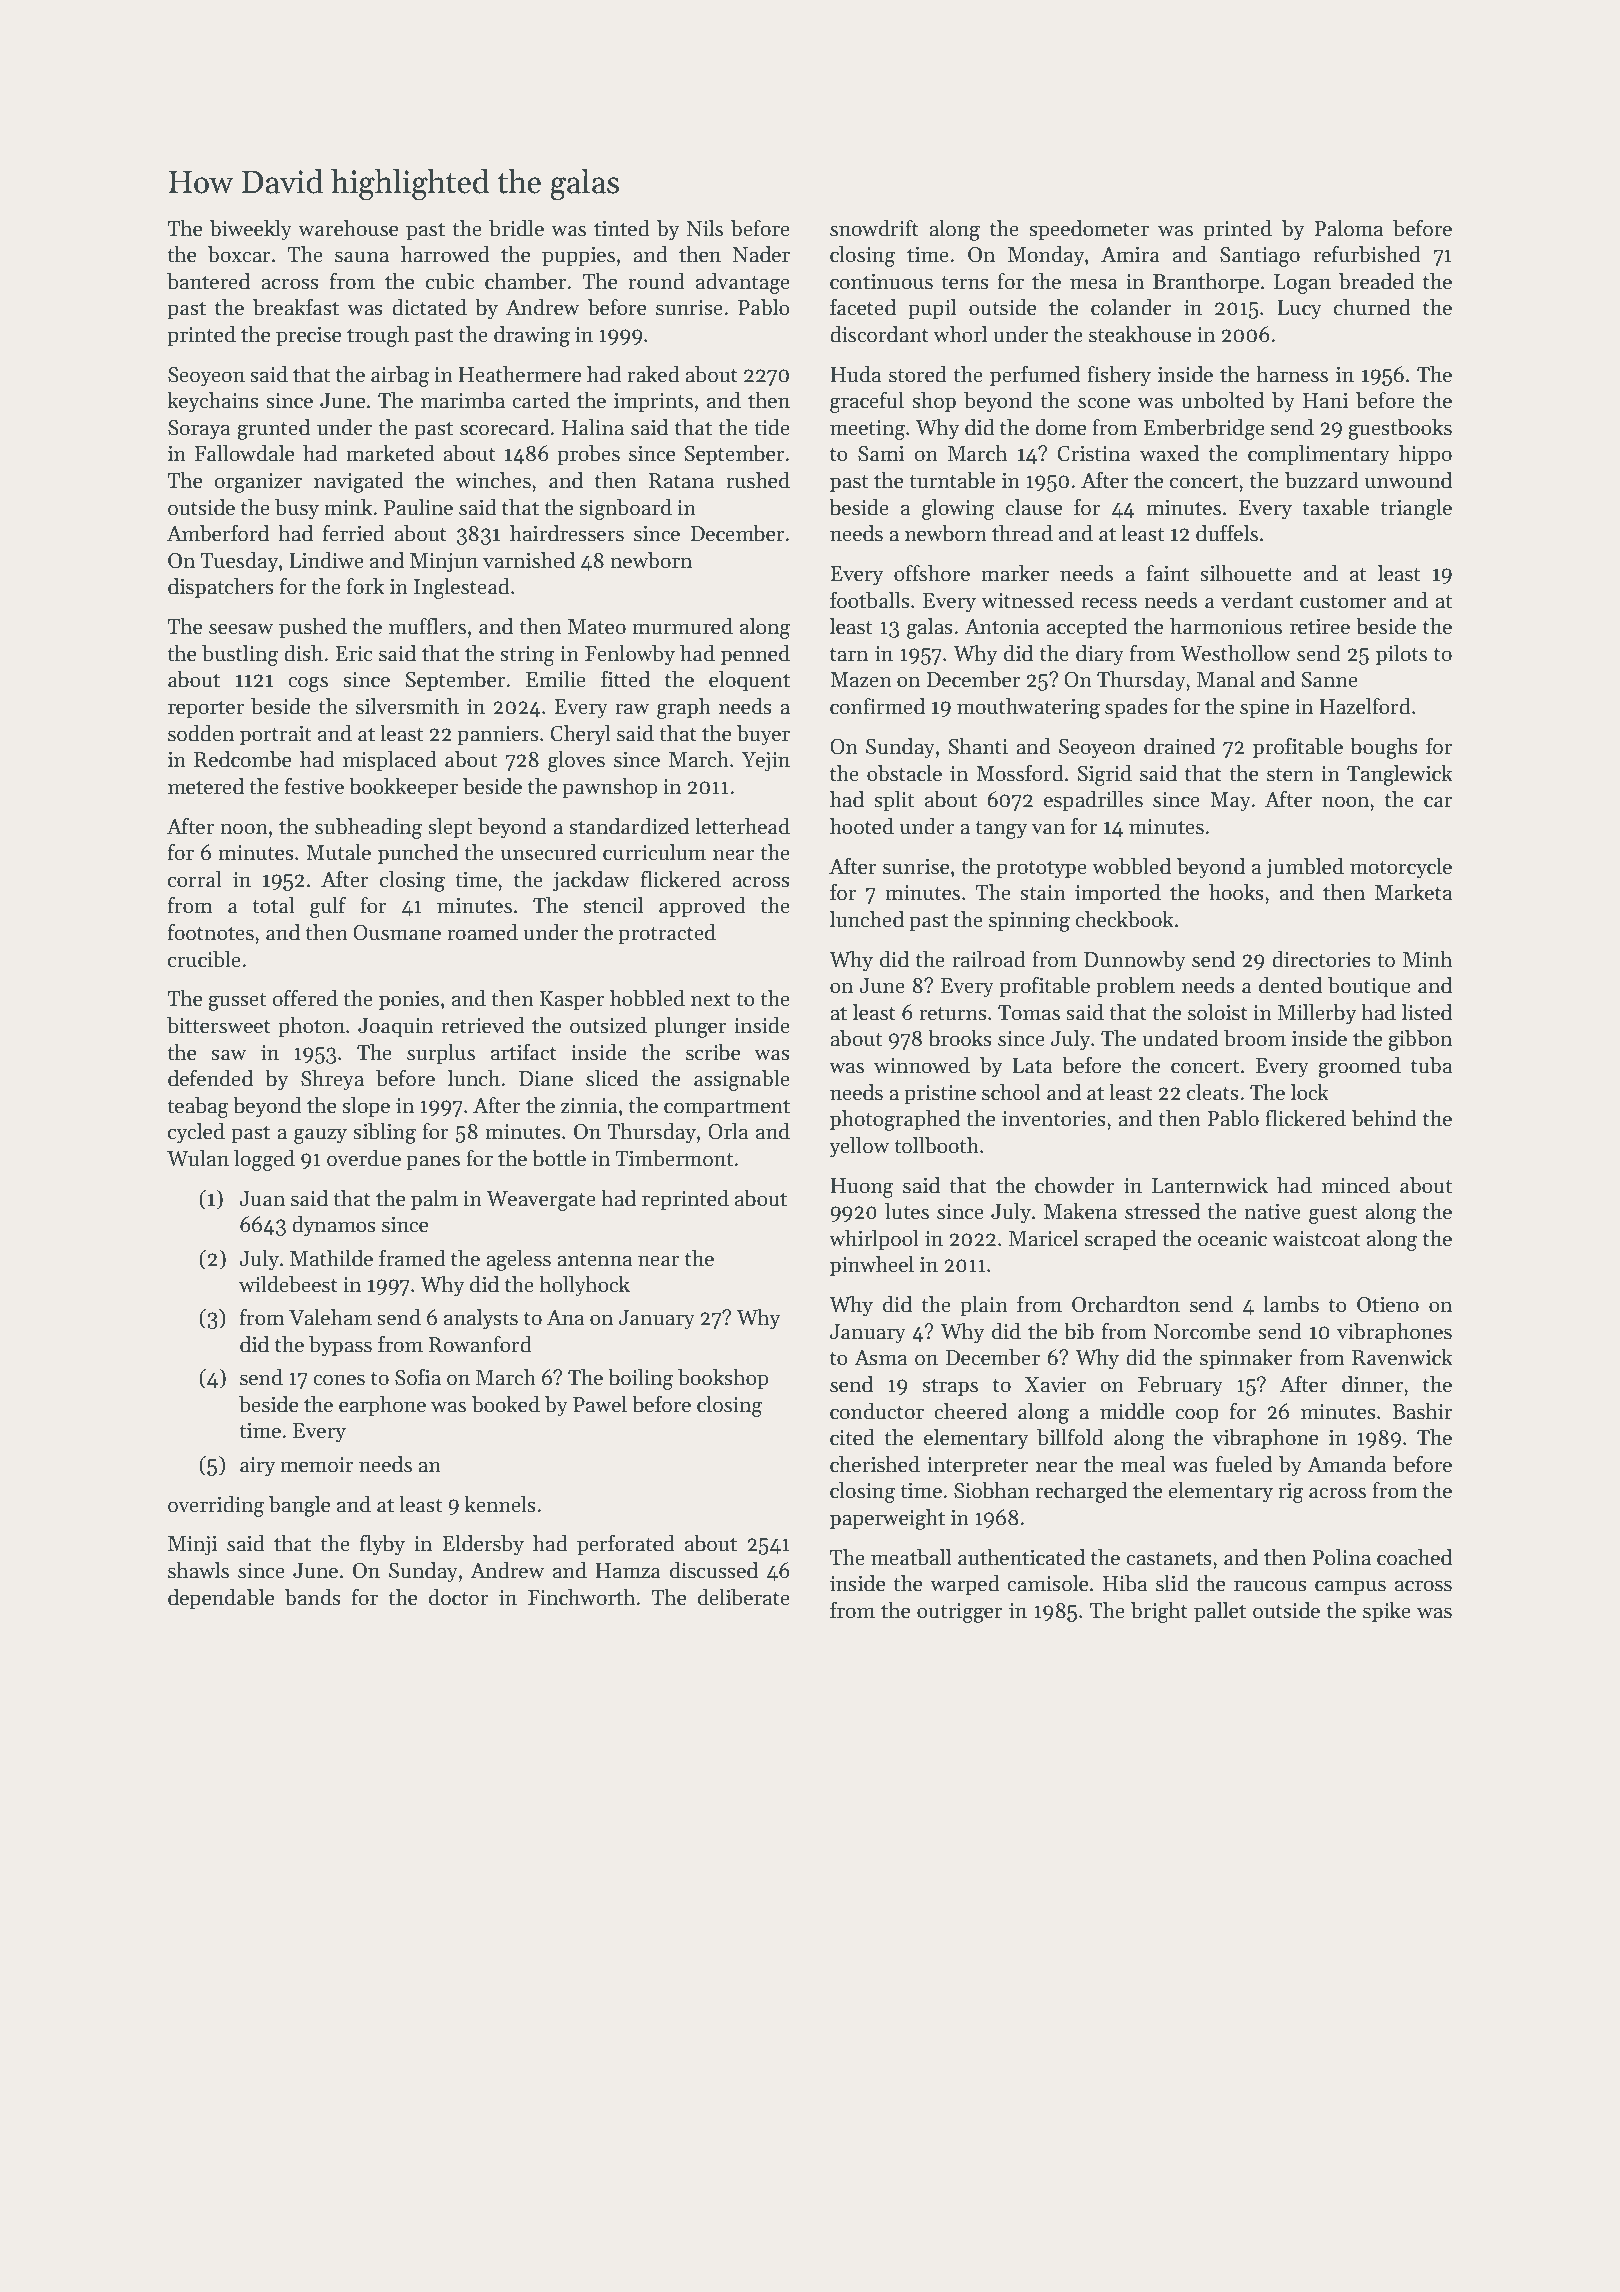 Image resolution: width=1620 pixels, height=2292 pixels. Describe the element at coordinates (628, 1571) in the document. I see `Hamza` at that location.
